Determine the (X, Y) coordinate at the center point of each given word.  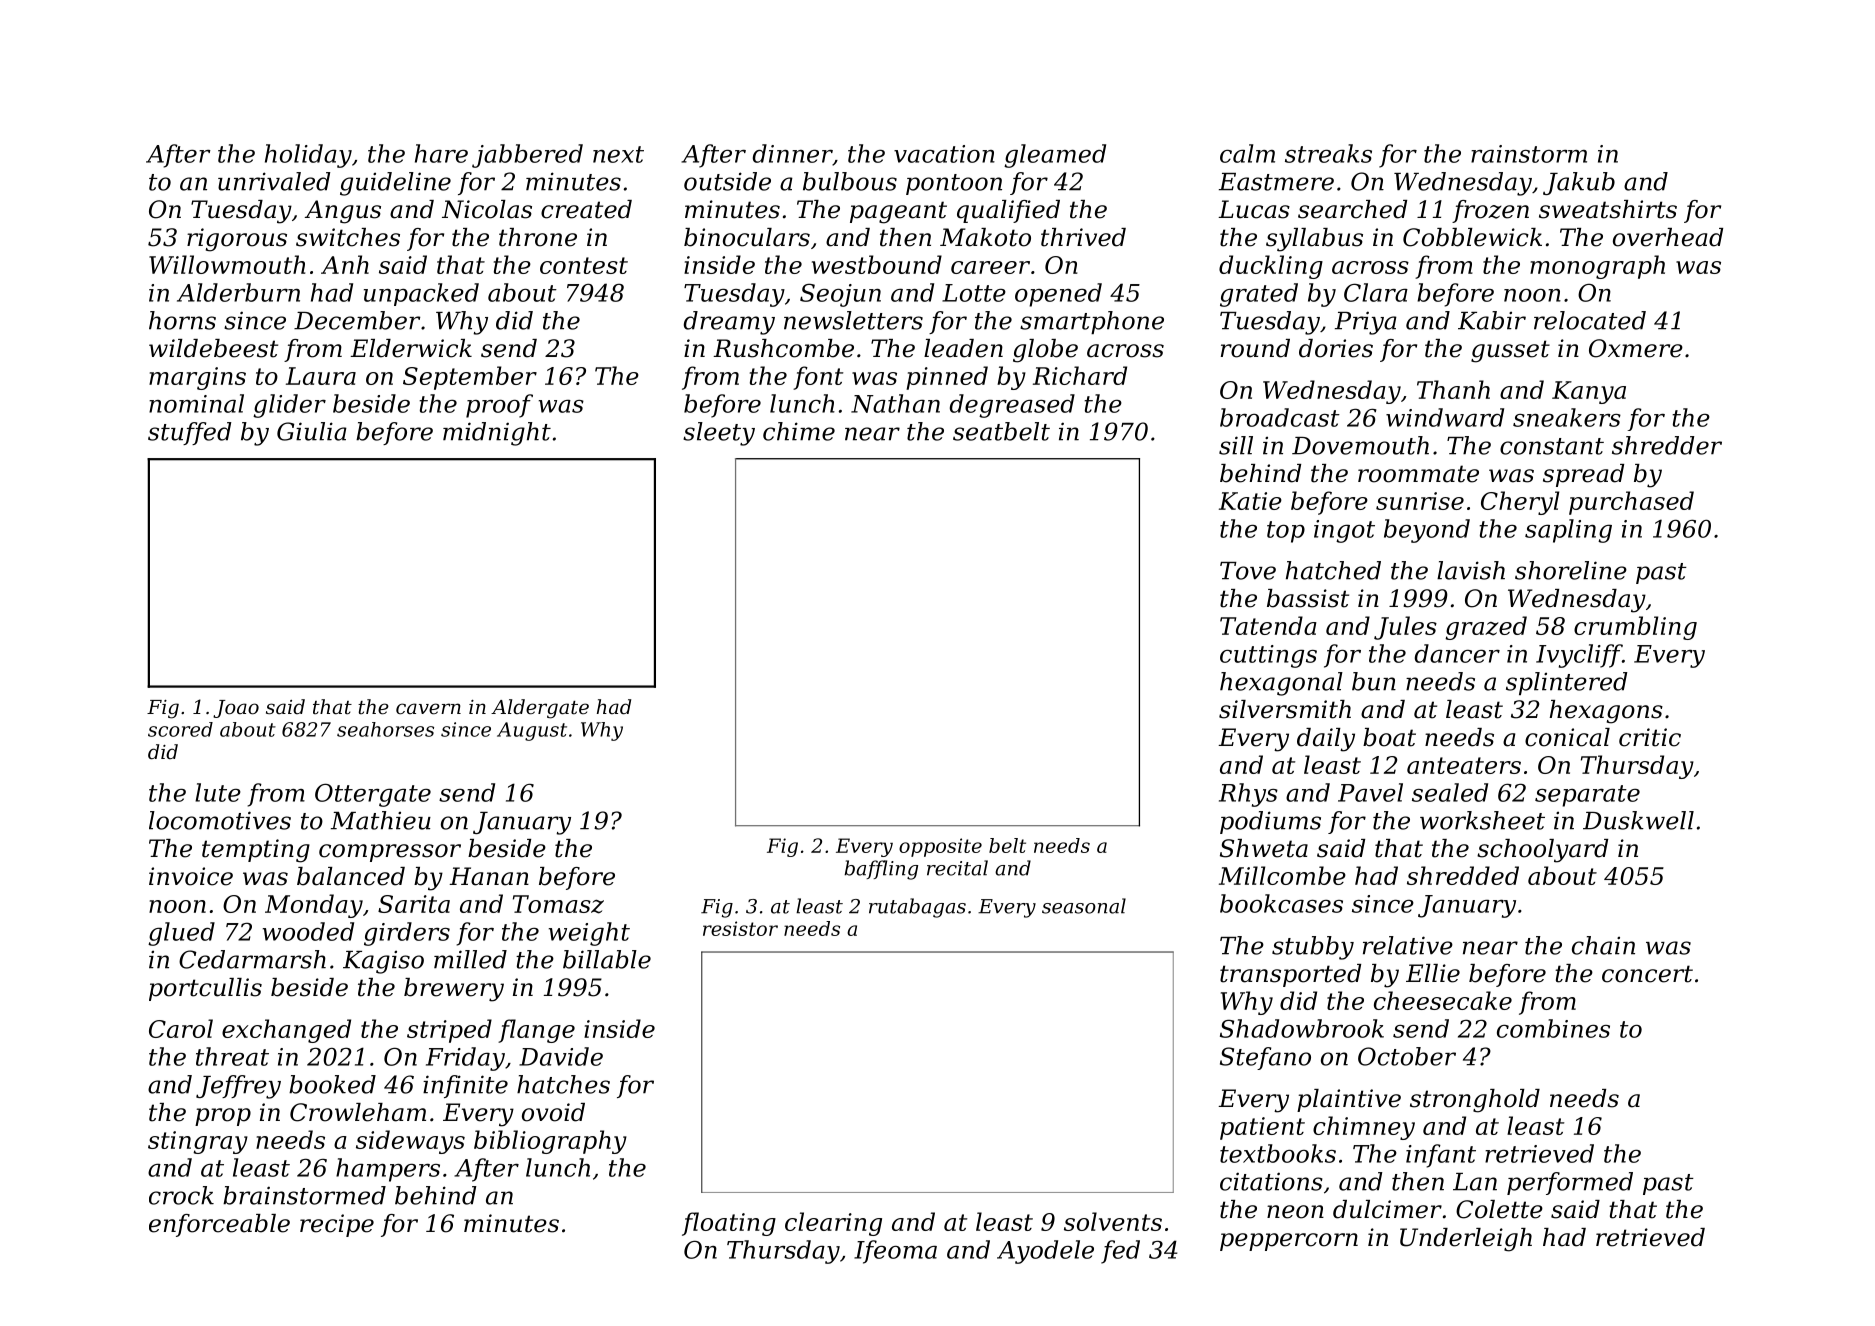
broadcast (1280, 417)
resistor (740, 928)
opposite (940, 847)
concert (1647, 974)
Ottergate (373, 795)
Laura (321, 376)
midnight (497, 434)
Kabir (1492, 320)
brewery (454, 990)
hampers (388, 1170)
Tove (1248, 571)
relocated (1590, 320)
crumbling (1635, 628)
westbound (877, 264)
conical (1567, 737)
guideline (395, 184)
